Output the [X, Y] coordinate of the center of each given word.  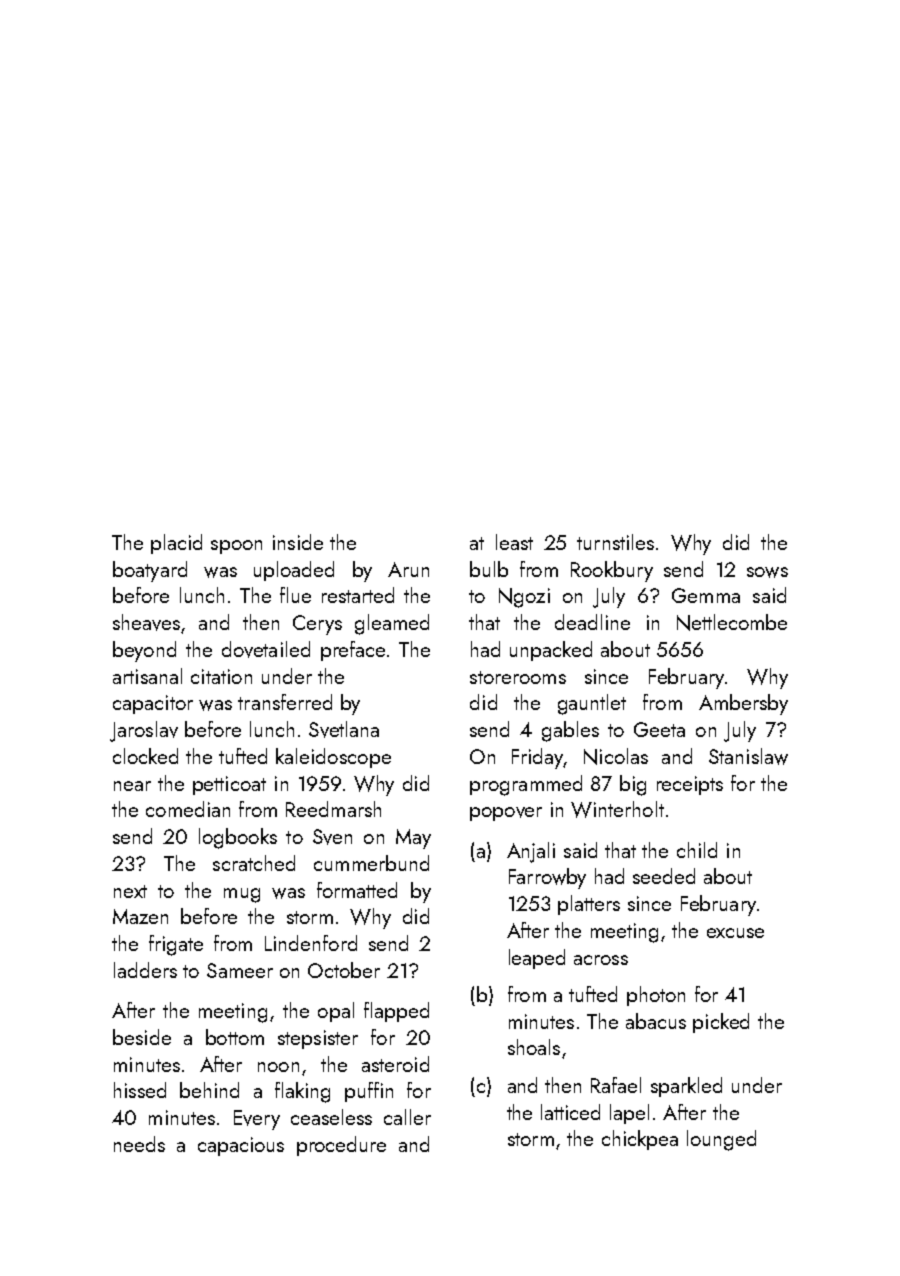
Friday [538, 758]
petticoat [229, 785]
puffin [369, 1092]
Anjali [531, 852]
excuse [735, 933]
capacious [241, 1146]
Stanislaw [748, 756]
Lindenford [311, 943]
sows [767, 572]
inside [298, 542]
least [514, 542]
